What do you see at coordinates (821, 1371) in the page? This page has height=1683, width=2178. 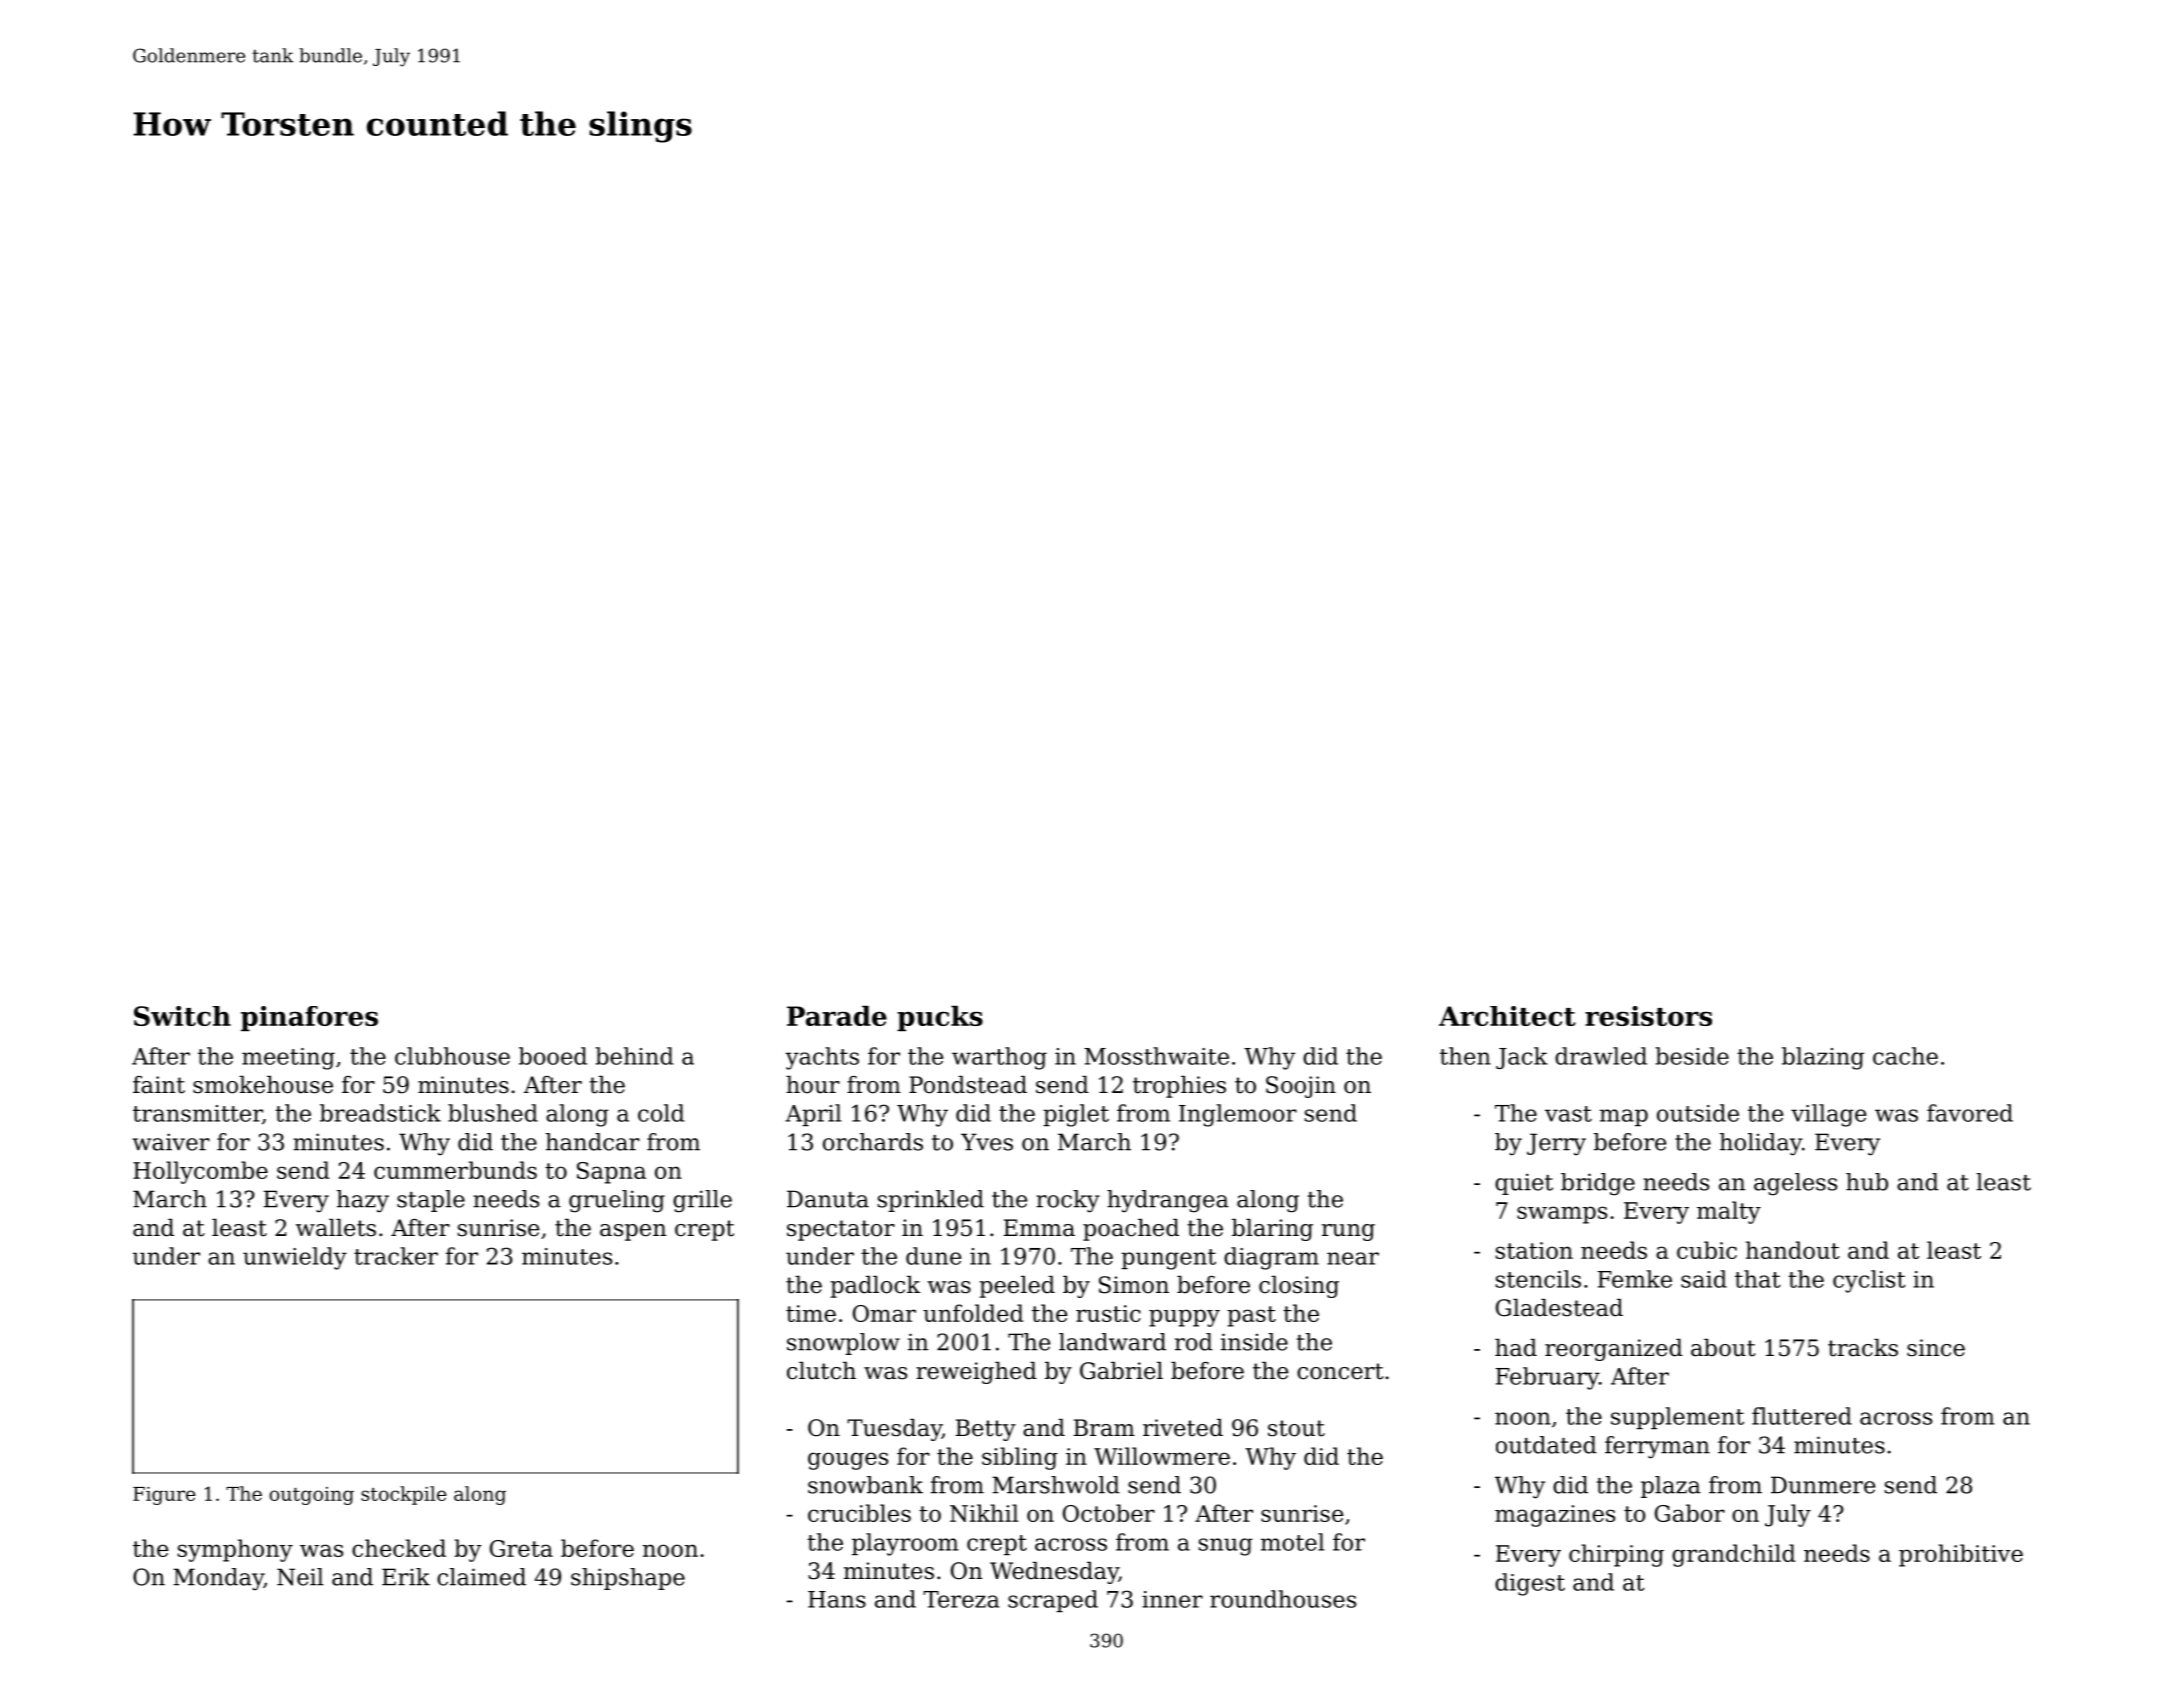 I see `clutch` at bounding box center [821, 1371].
